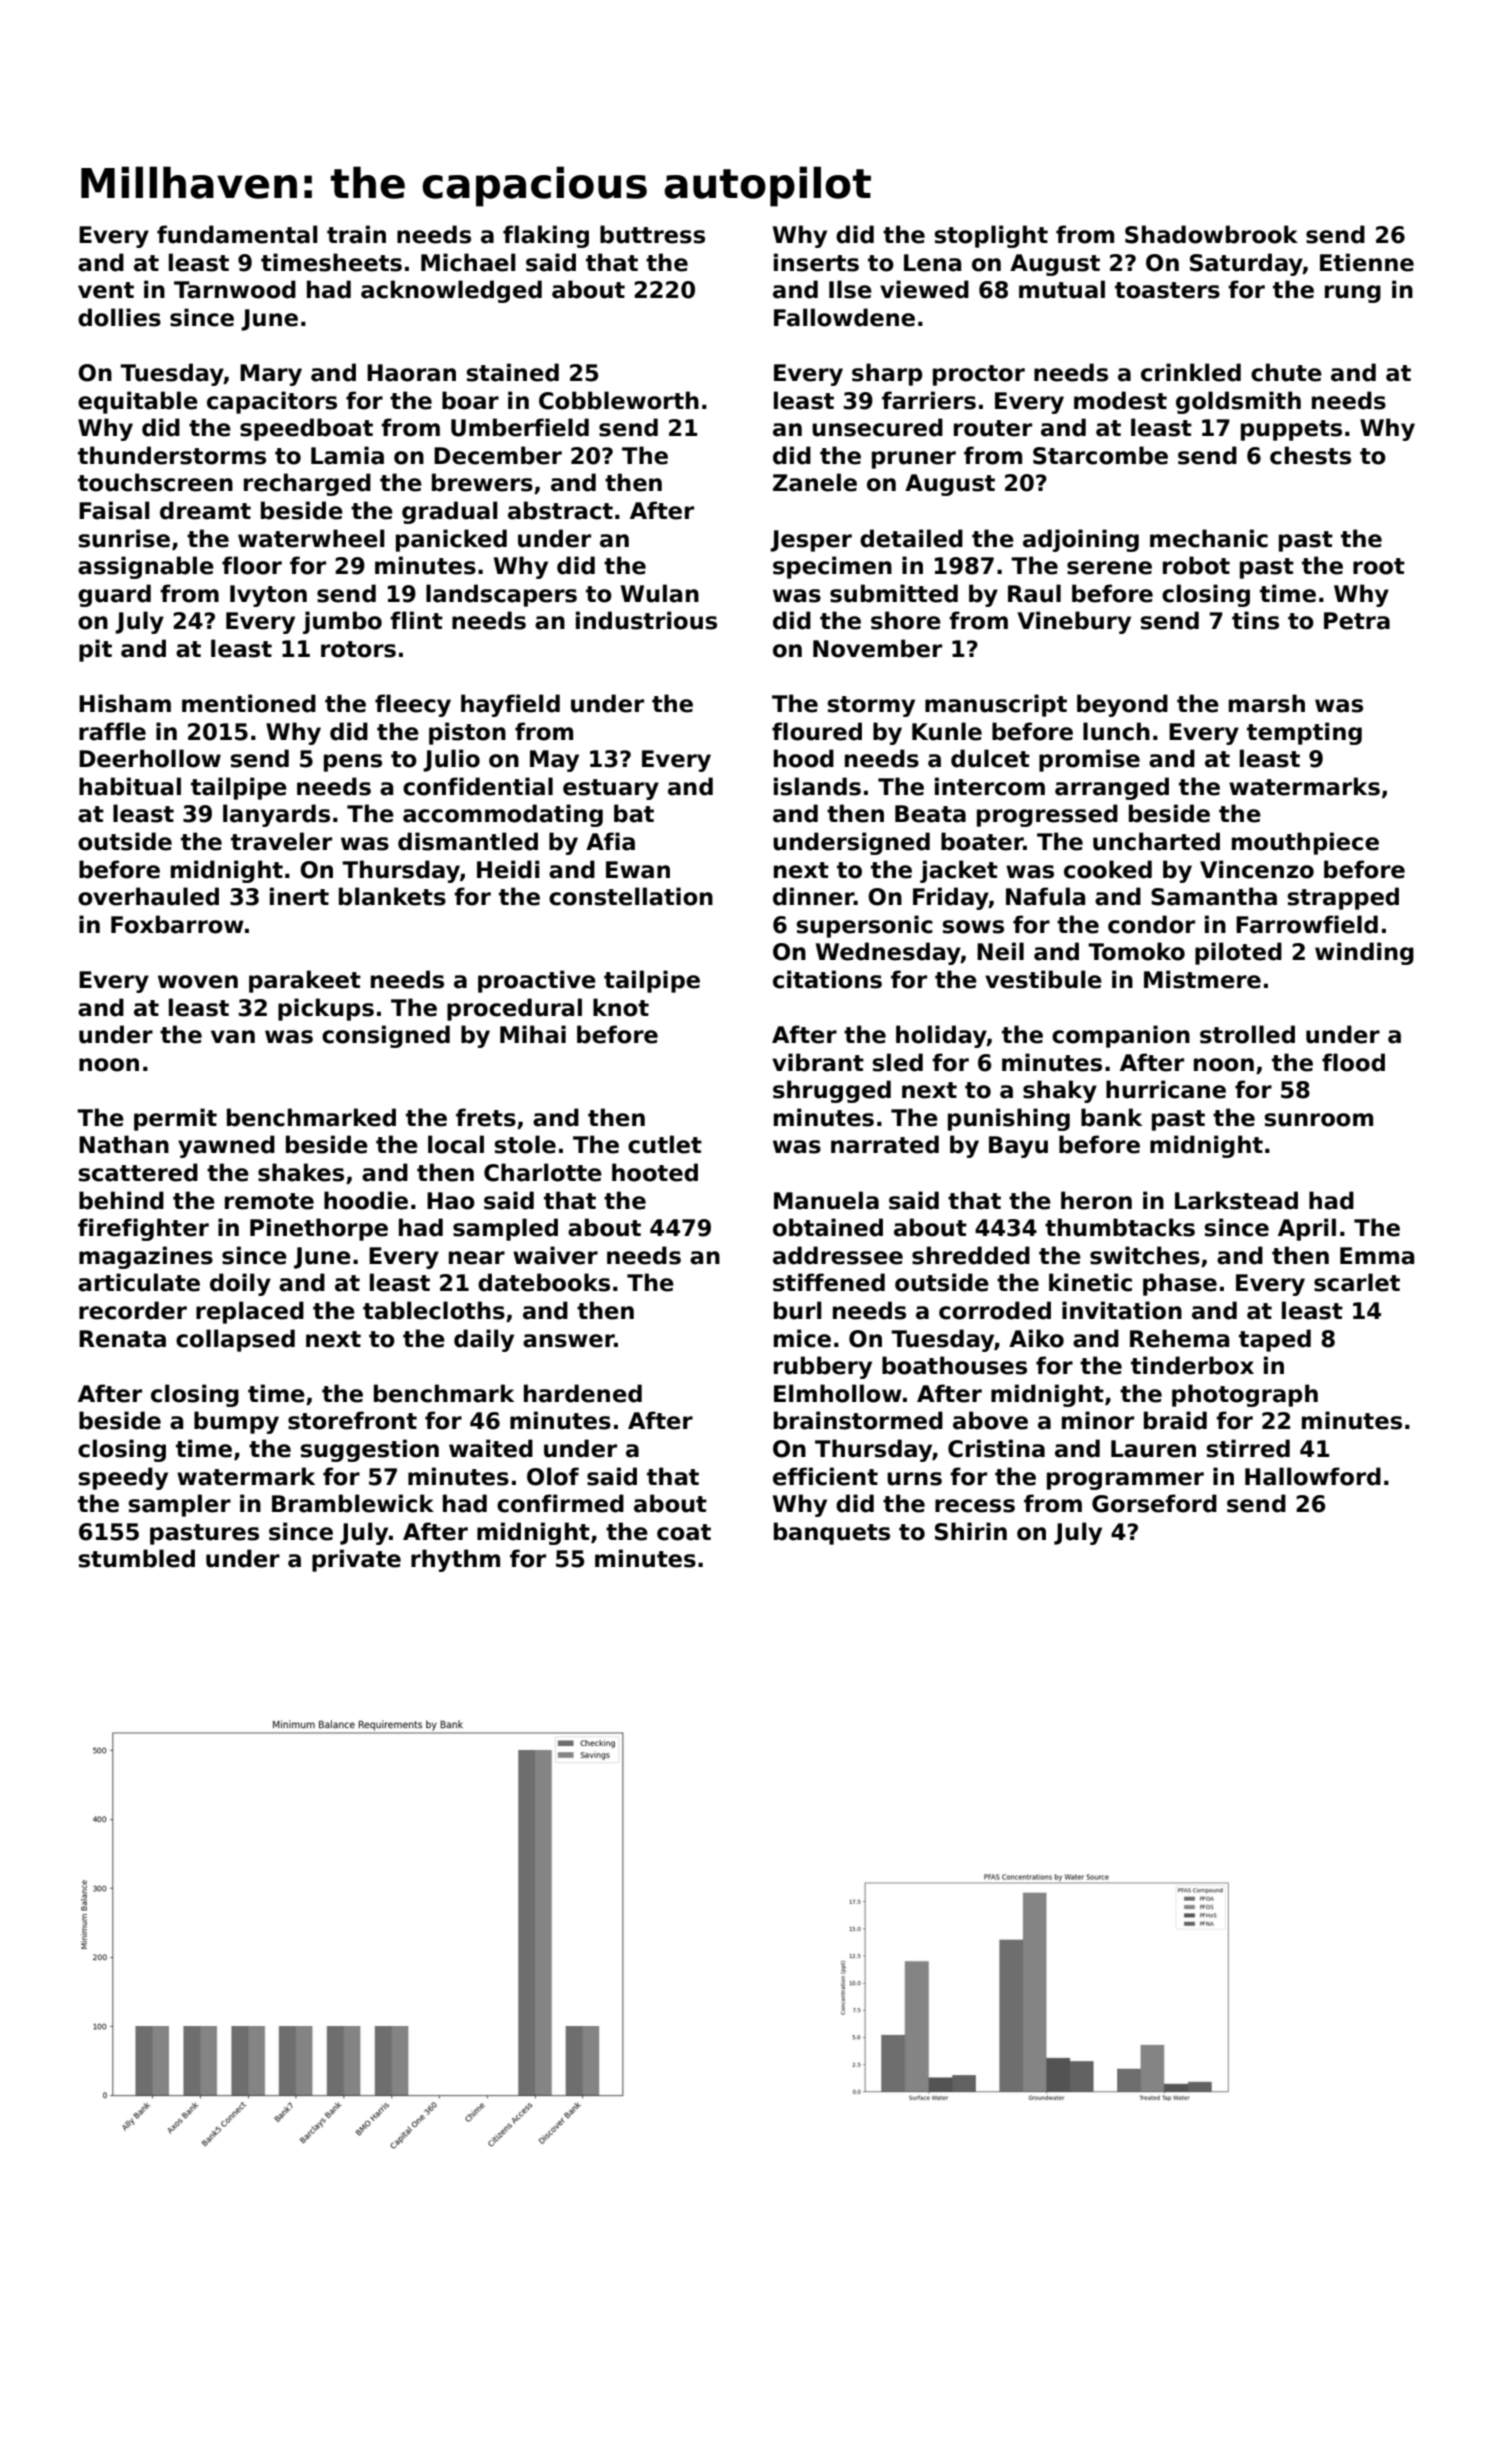  I want to click on flood, so click(1353, 1062).
